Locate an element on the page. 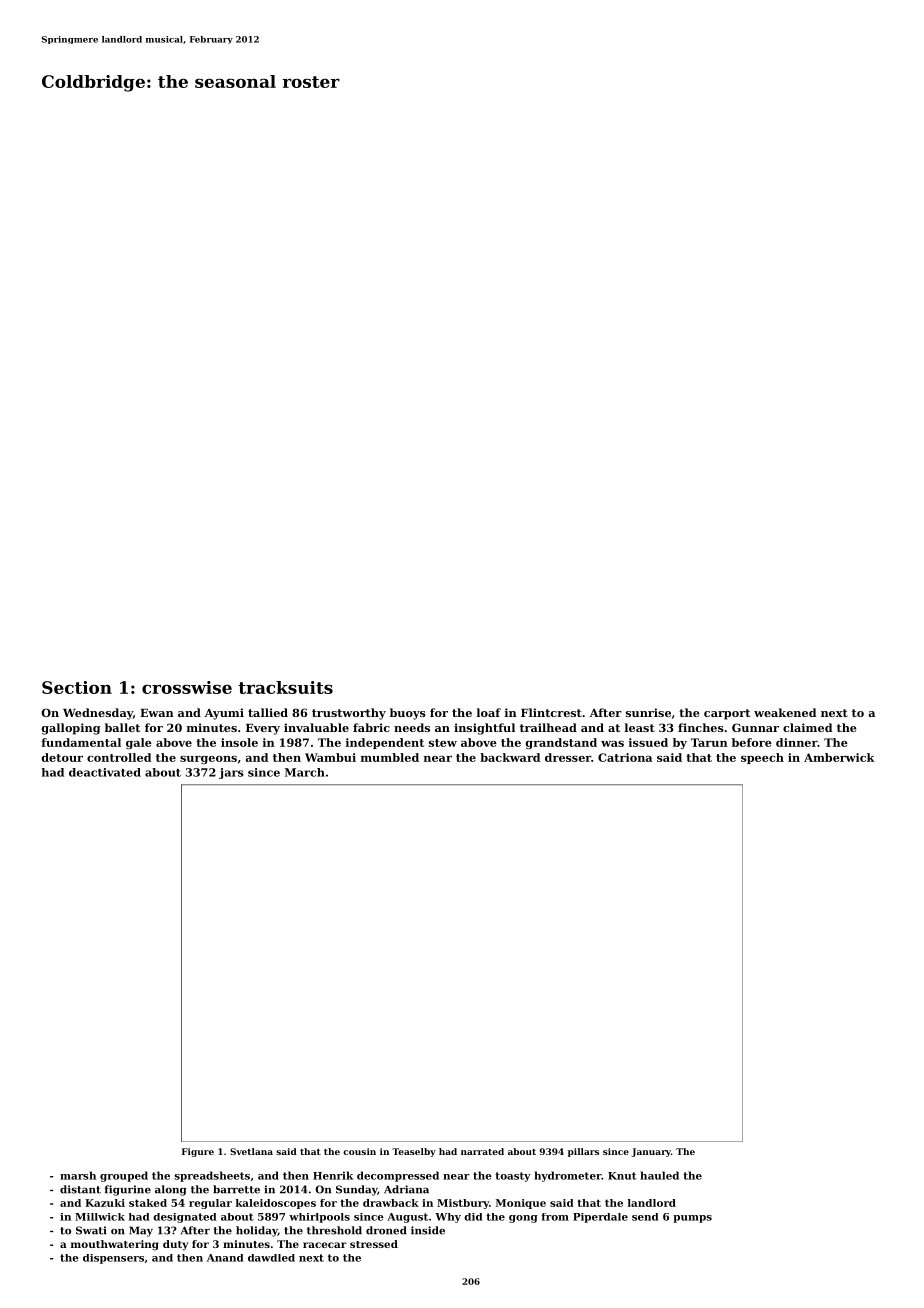 The height and width of the image is (1308, 924). pillars is located at coordinates (583, 1152).
